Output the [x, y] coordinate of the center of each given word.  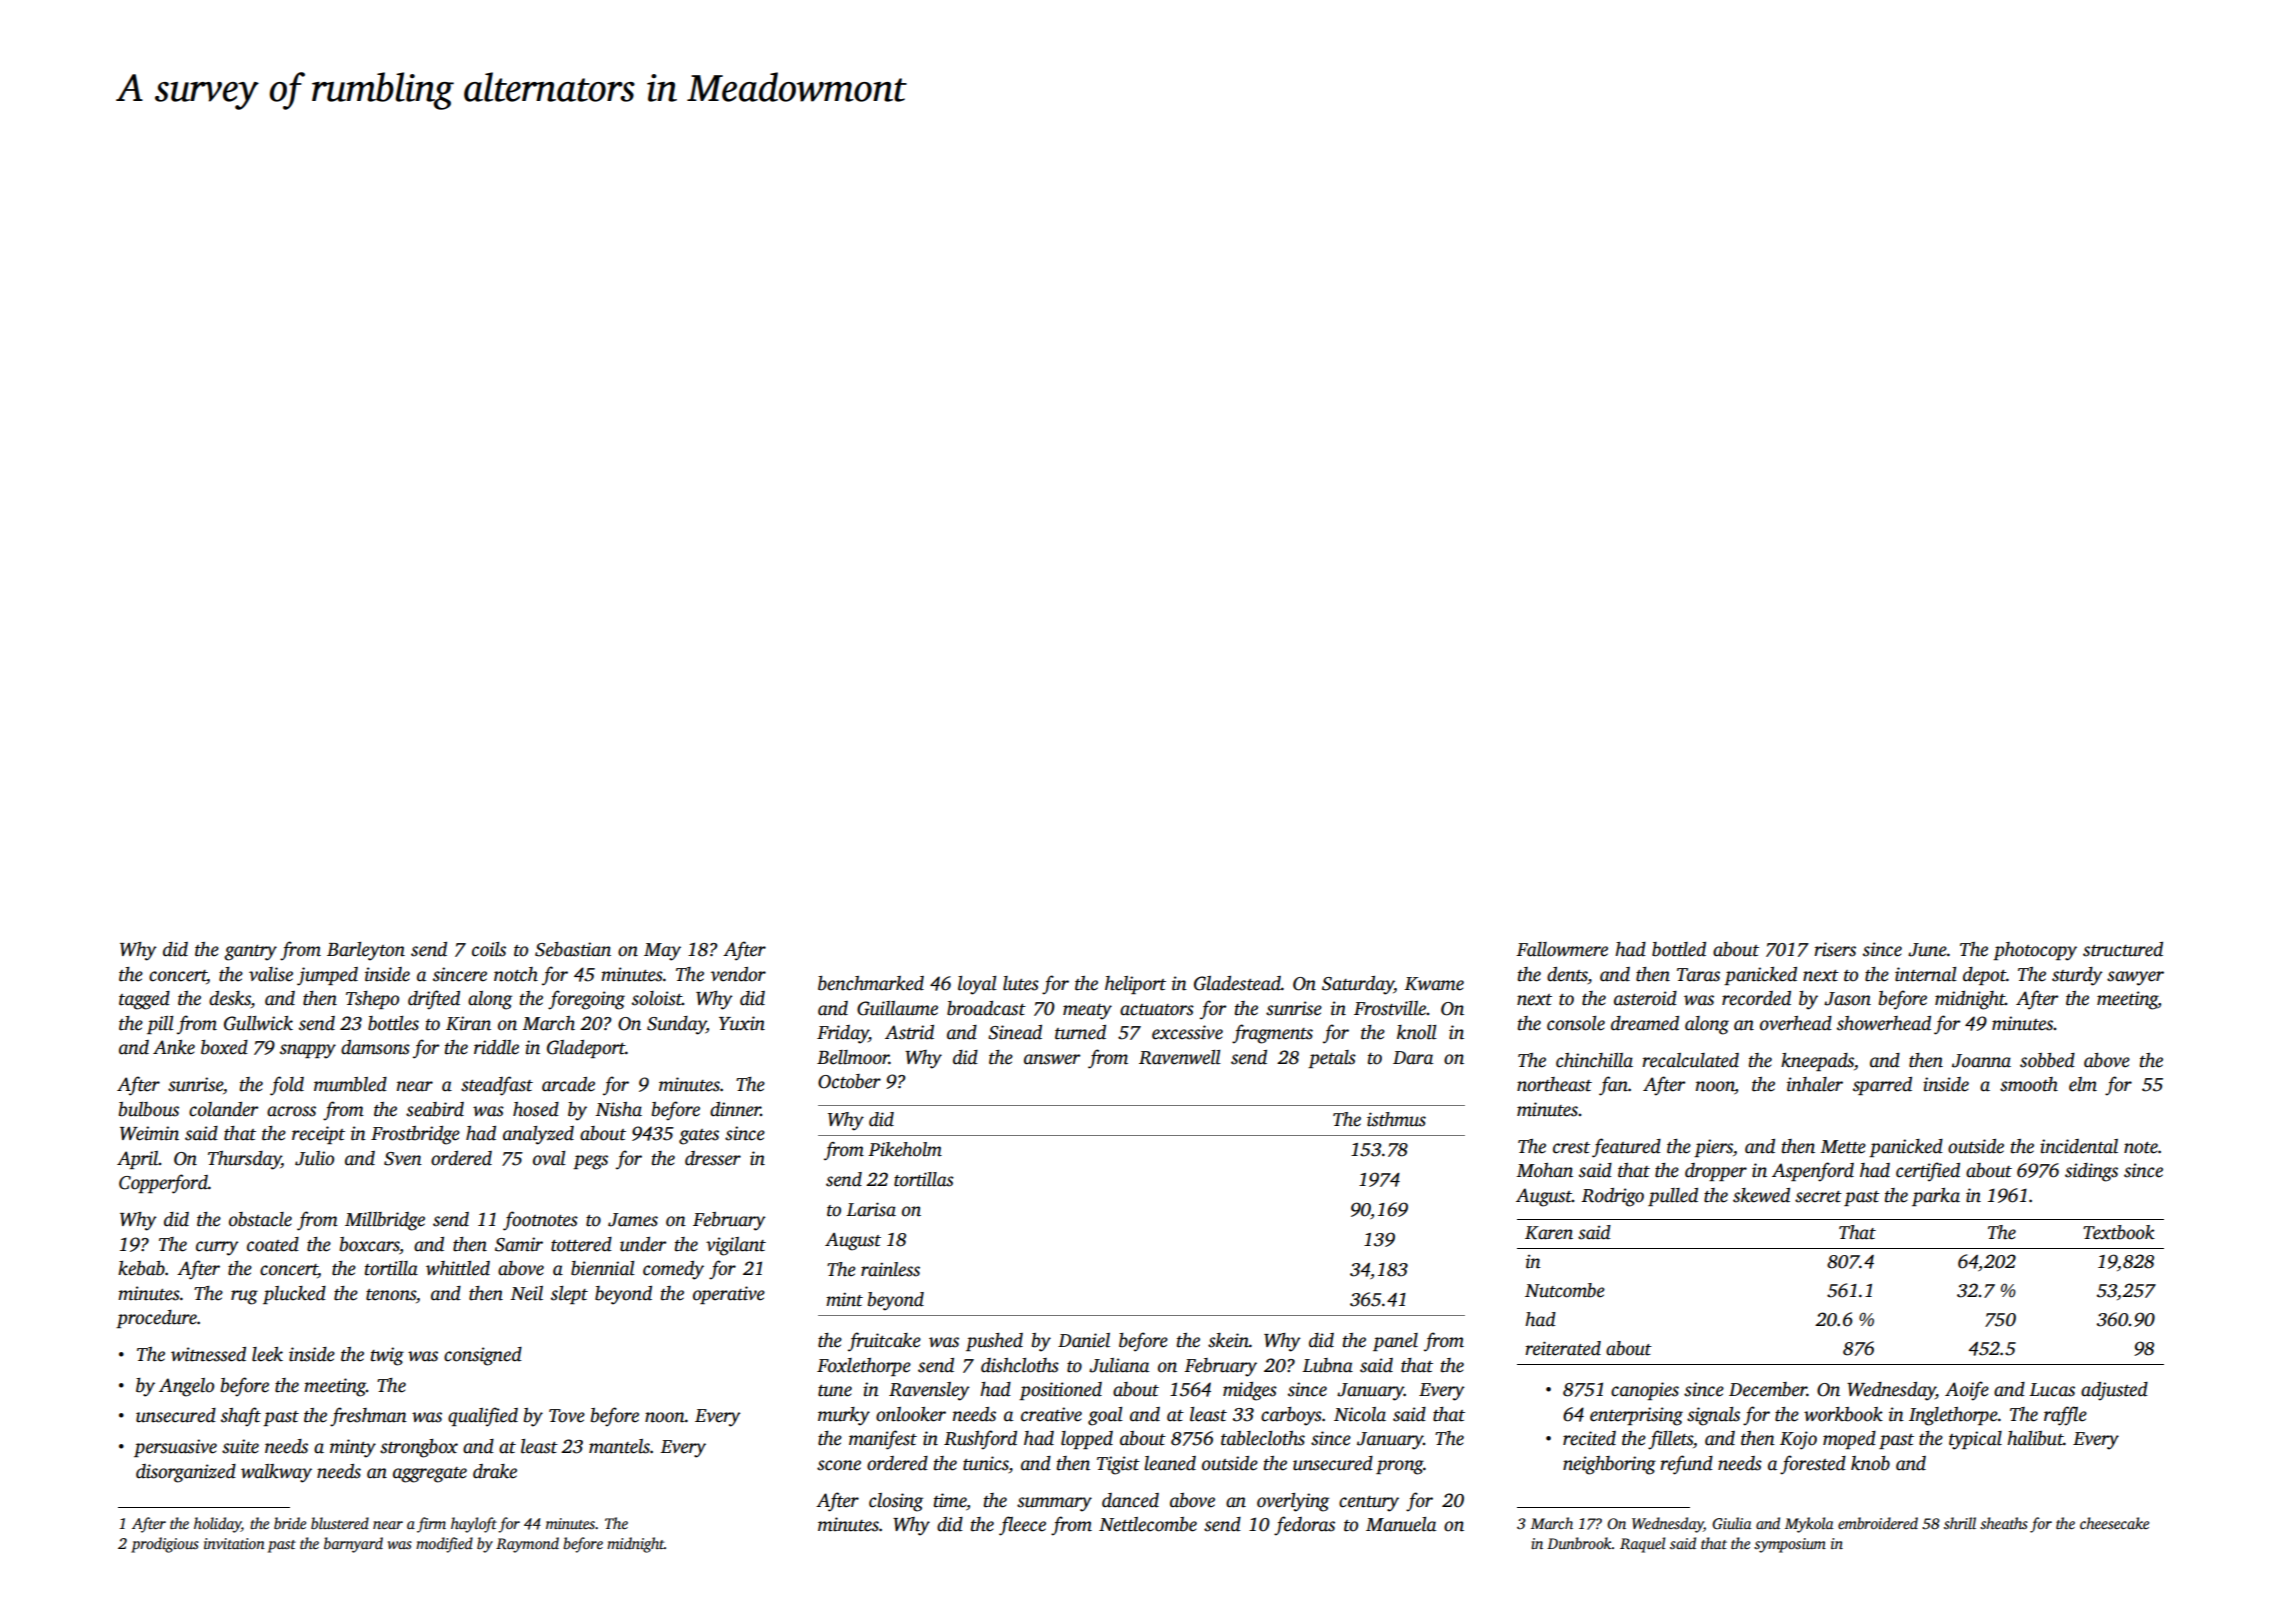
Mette [1843, 1147]
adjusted [2114, 1391]
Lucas [2052, 1390]
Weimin [149, 1133]
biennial [603, 1268]
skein [1228, 1340]
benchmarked [871, 983]
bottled [1679, 949]
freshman [368, 1417]
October [849, 1081]
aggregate [430, 1475]
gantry [250, 953]
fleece [1022, 1526]
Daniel [1084, 1340]
